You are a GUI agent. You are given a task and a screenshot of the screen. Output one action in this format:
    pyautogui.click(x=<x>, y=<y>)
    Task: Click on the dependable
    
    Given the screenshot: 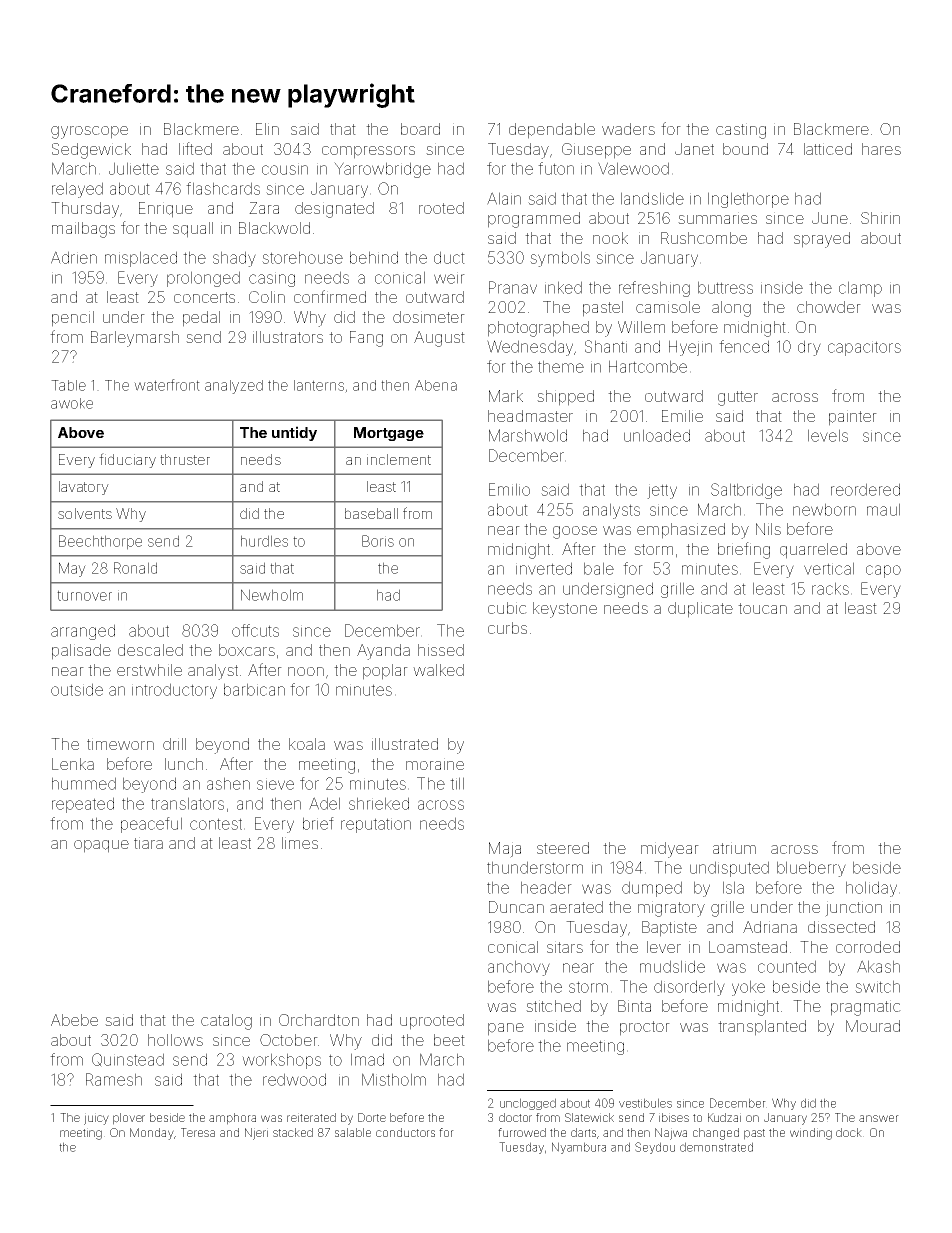 What is the action you would take?
    pyautogui.click(x=552, y=131)
